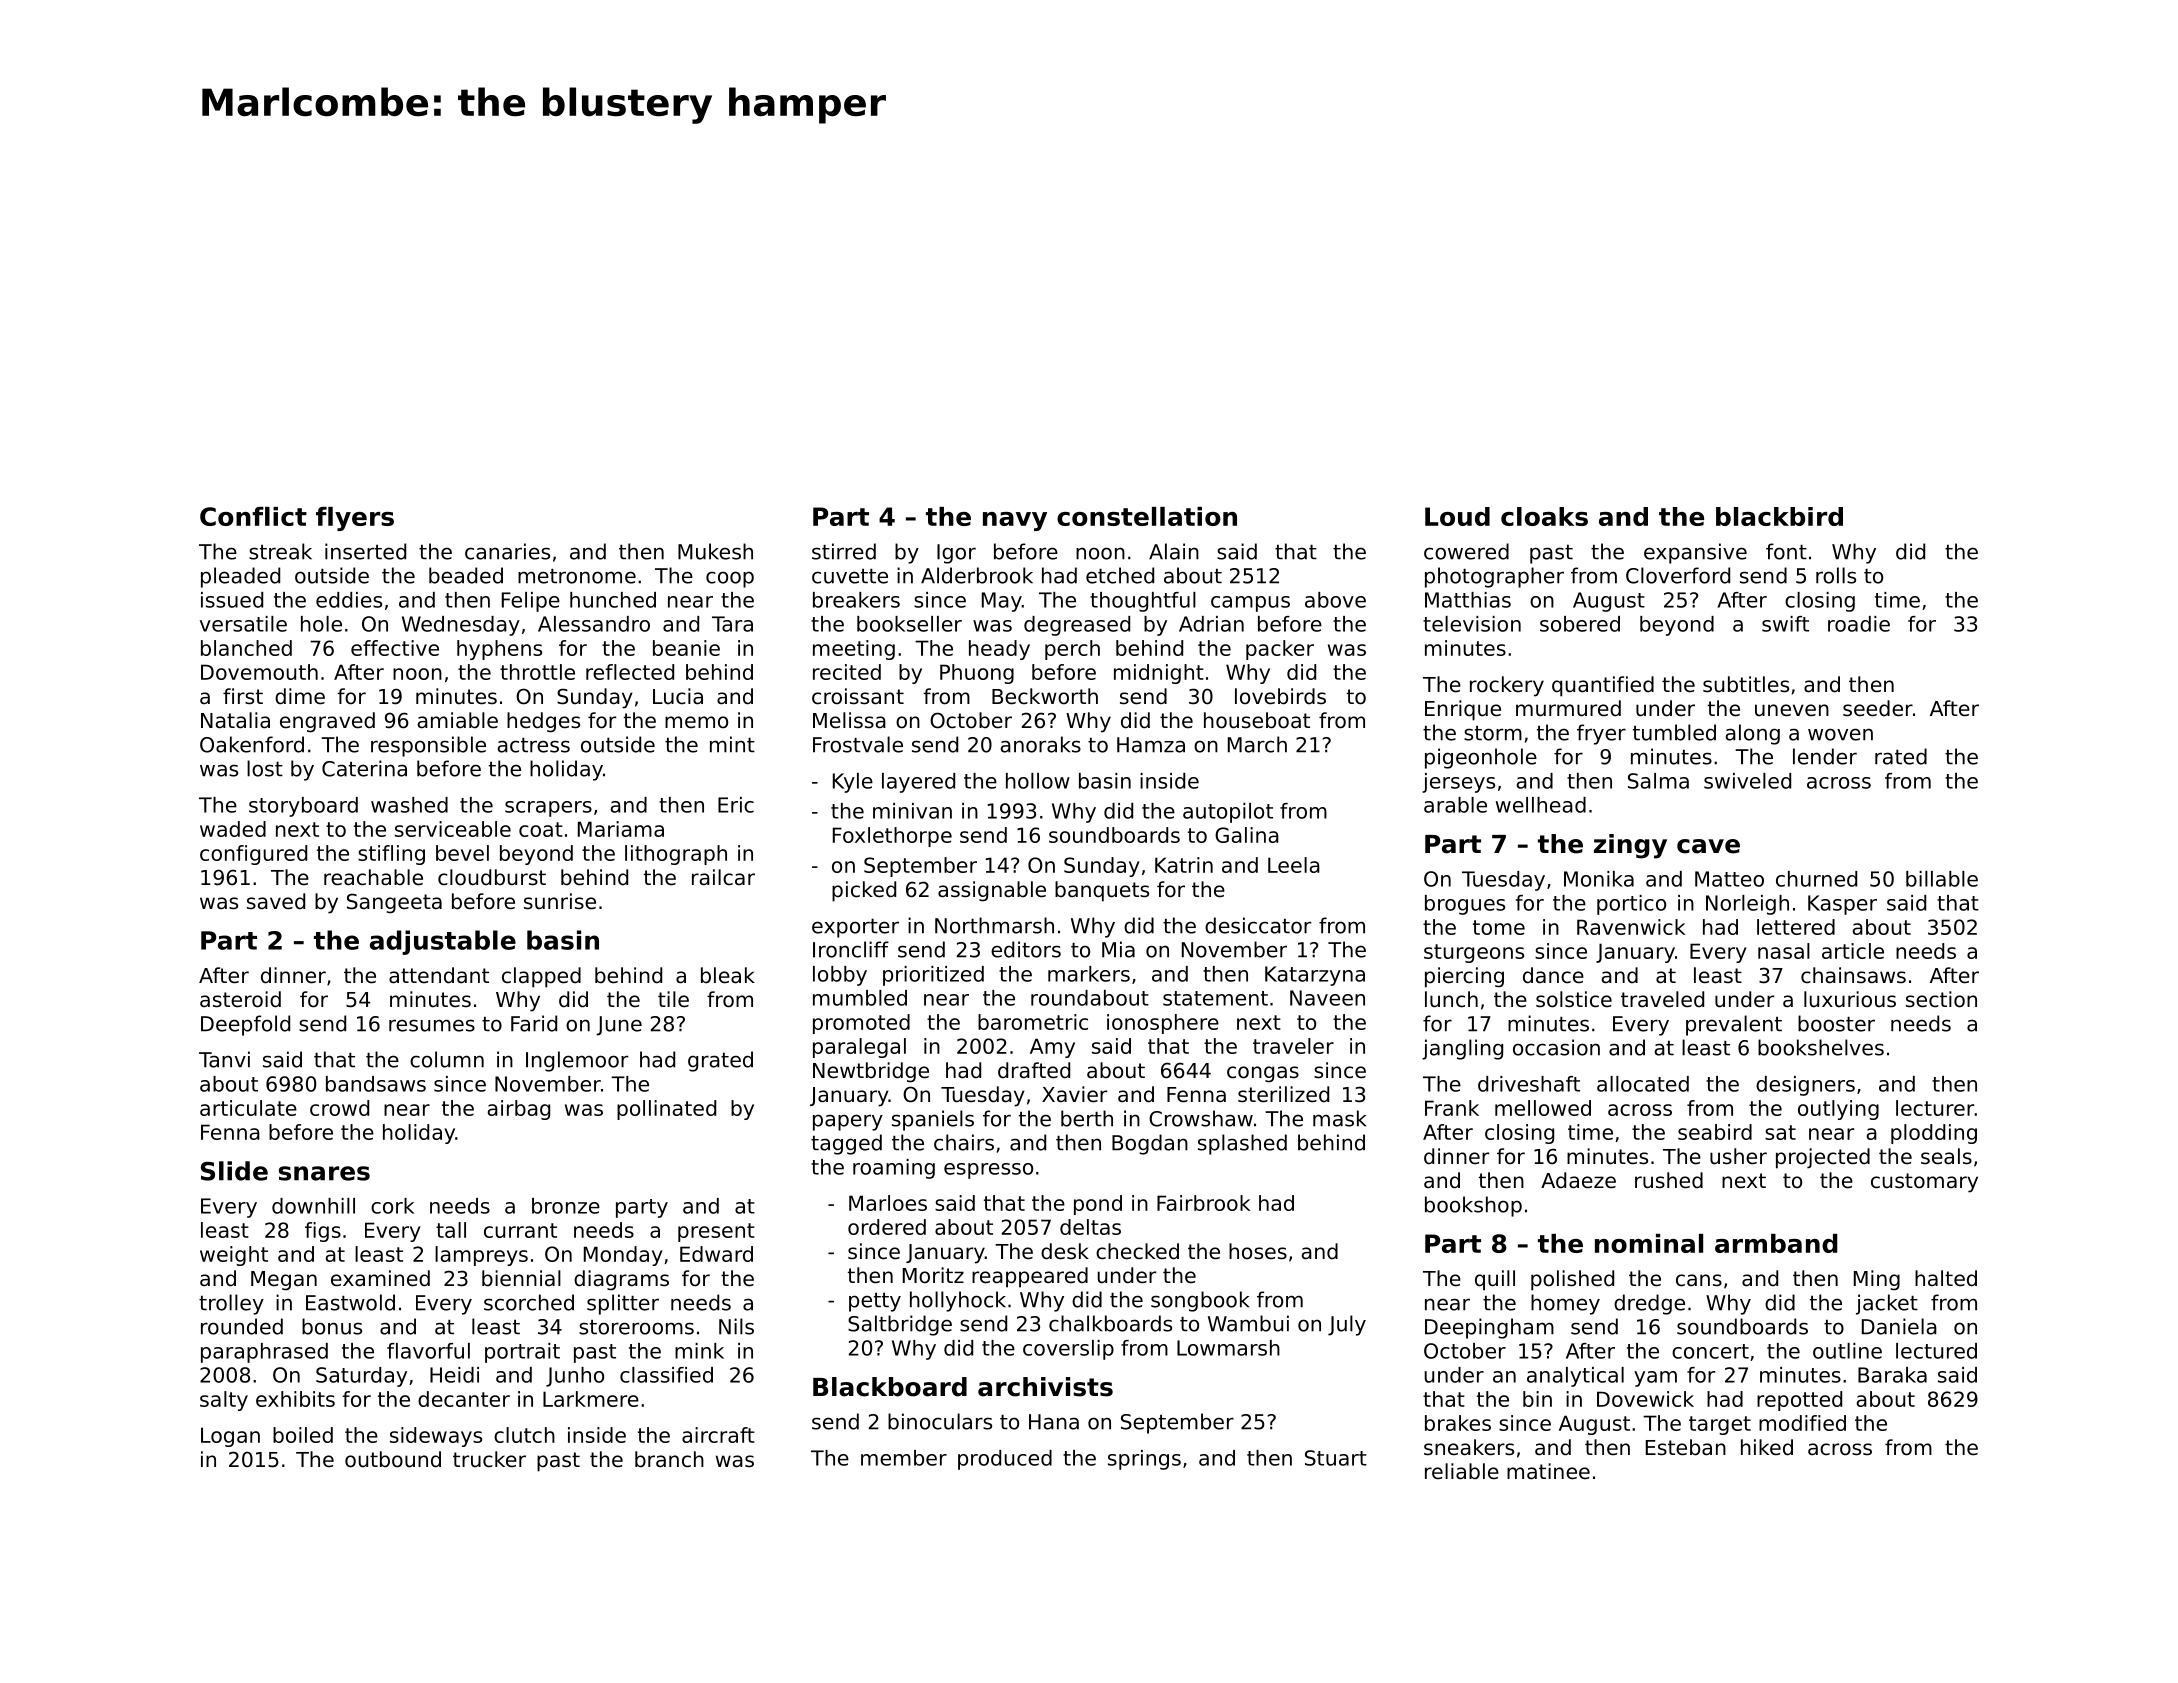 The image size is (2178, 1683). I want to click on constellation, so click(1147, 516).
